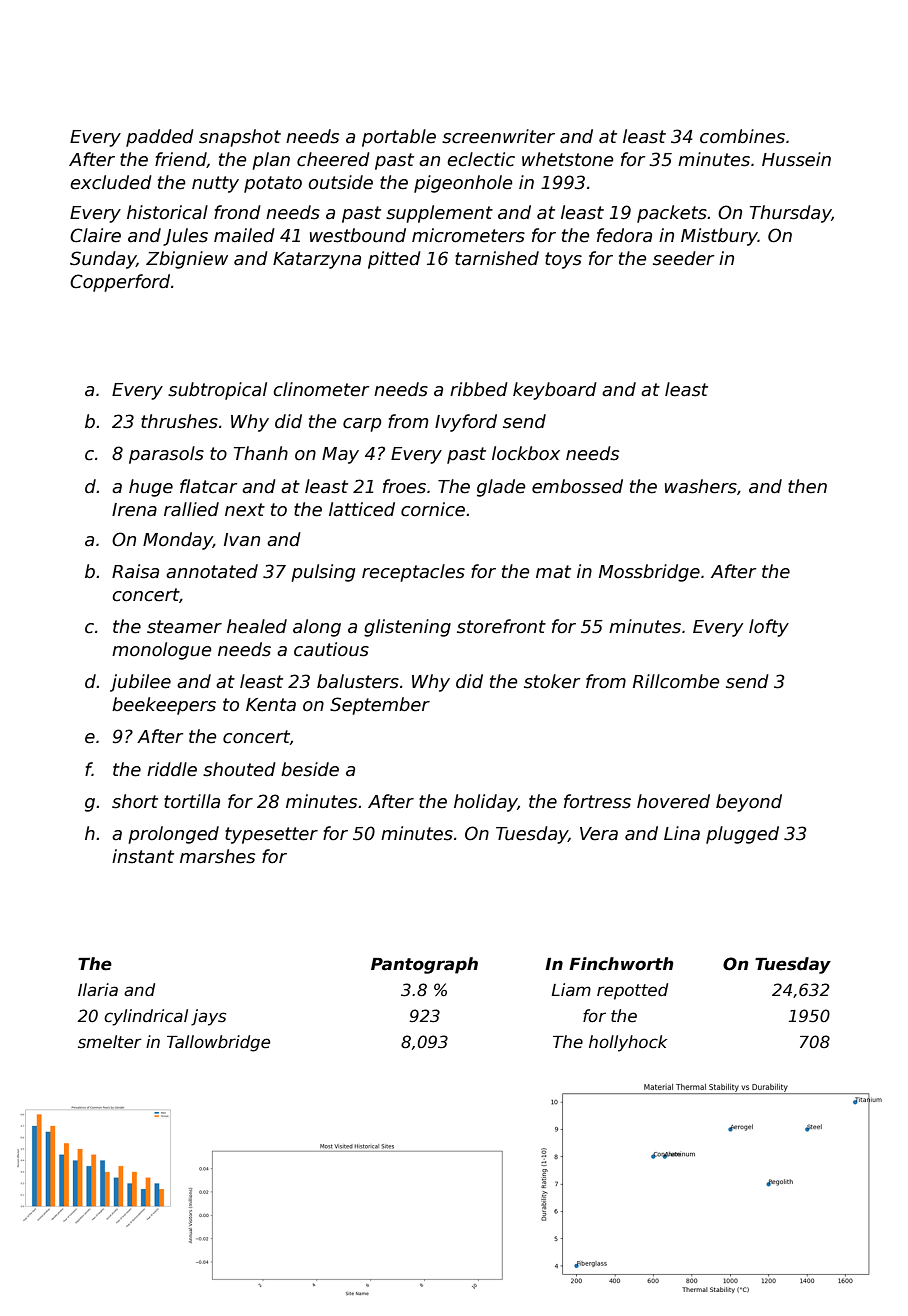 Image resolution: width=908 pixels, height=1316 pixels. Describe the element at coordinates (394, 260) in the screenshot. I see `pitted` at that location.
